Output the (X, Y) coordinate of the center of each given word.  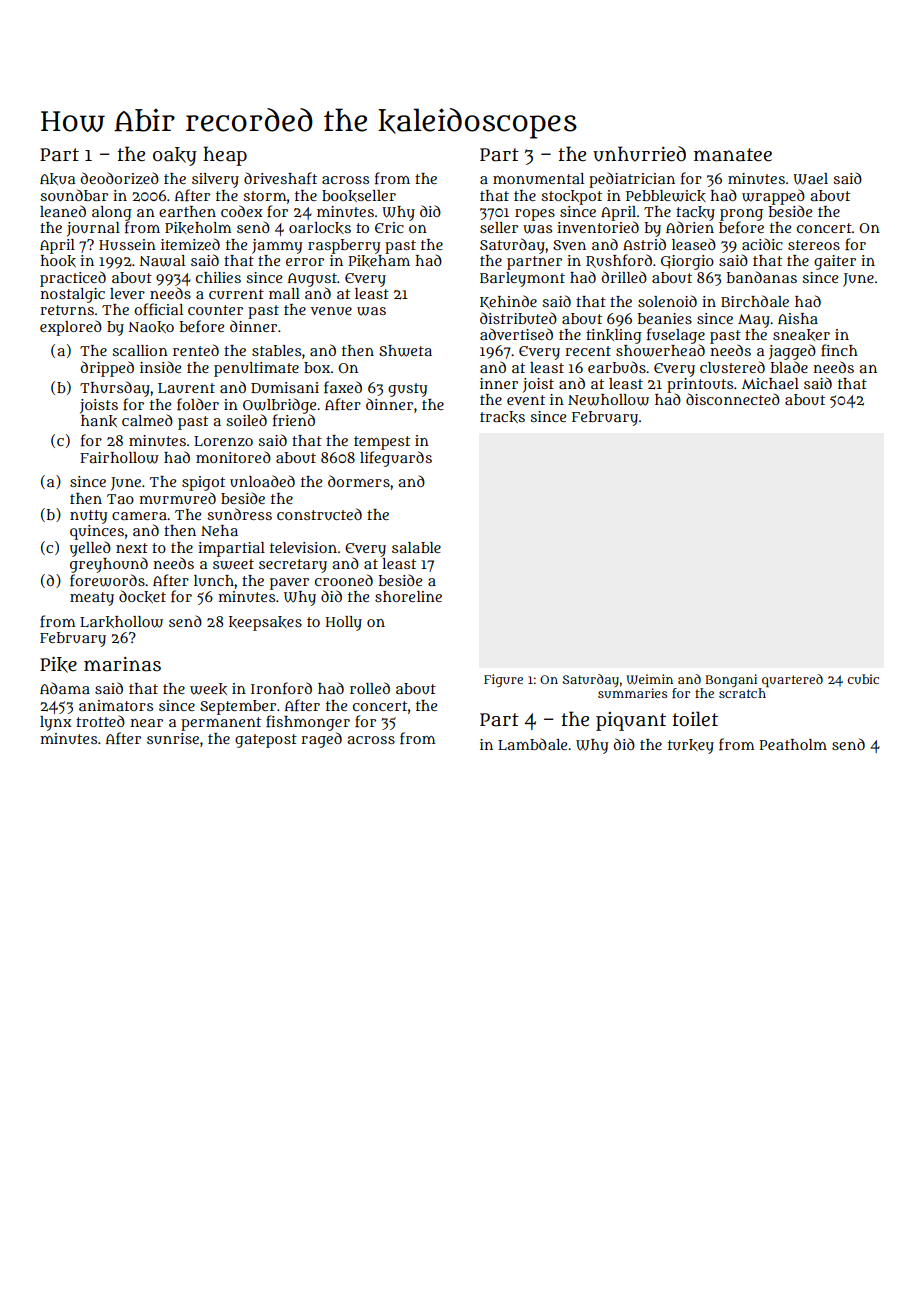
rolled (370, 688)
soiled (246, 420)
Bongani (731, 680)
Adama (65, 688)
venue (331, 311)
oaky (175, 156)
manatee (733, 155)
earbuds (617, 367)
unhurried (639, 154)
